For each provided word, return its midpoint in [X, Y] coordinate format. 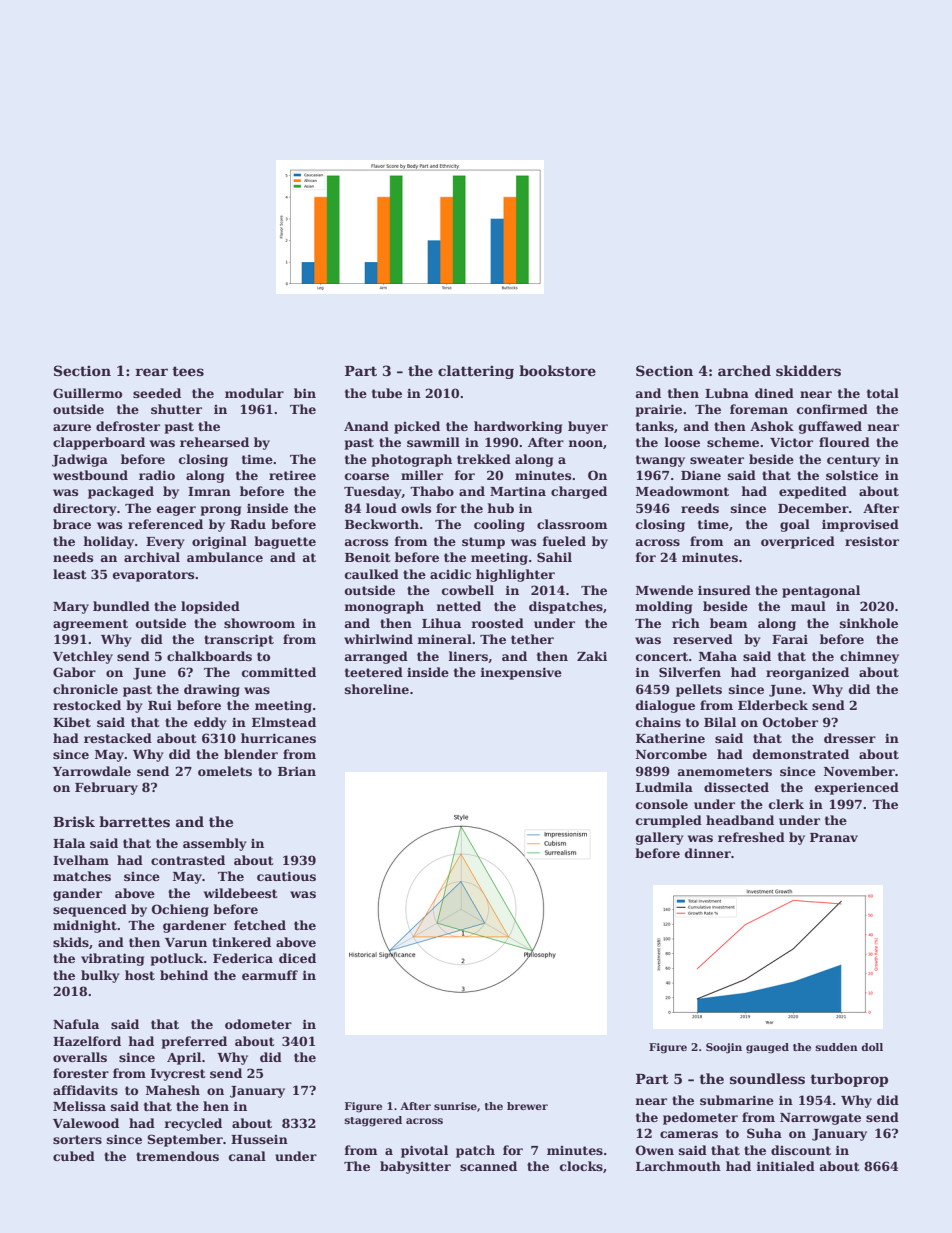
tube [387, 393]
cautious [286, 876]
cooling [499, 525]
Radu [248, 524]
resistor [872, 541]
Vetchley [83, 657]
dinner [708, 853]
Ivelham [81, 860]
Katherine [670, 738]
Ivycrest [178, 1075]
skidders [808, 370]
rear [151, 372]
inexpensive [521, 673]
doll [872, 1047]
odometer [258, 1024]
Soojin [724, 1048]
